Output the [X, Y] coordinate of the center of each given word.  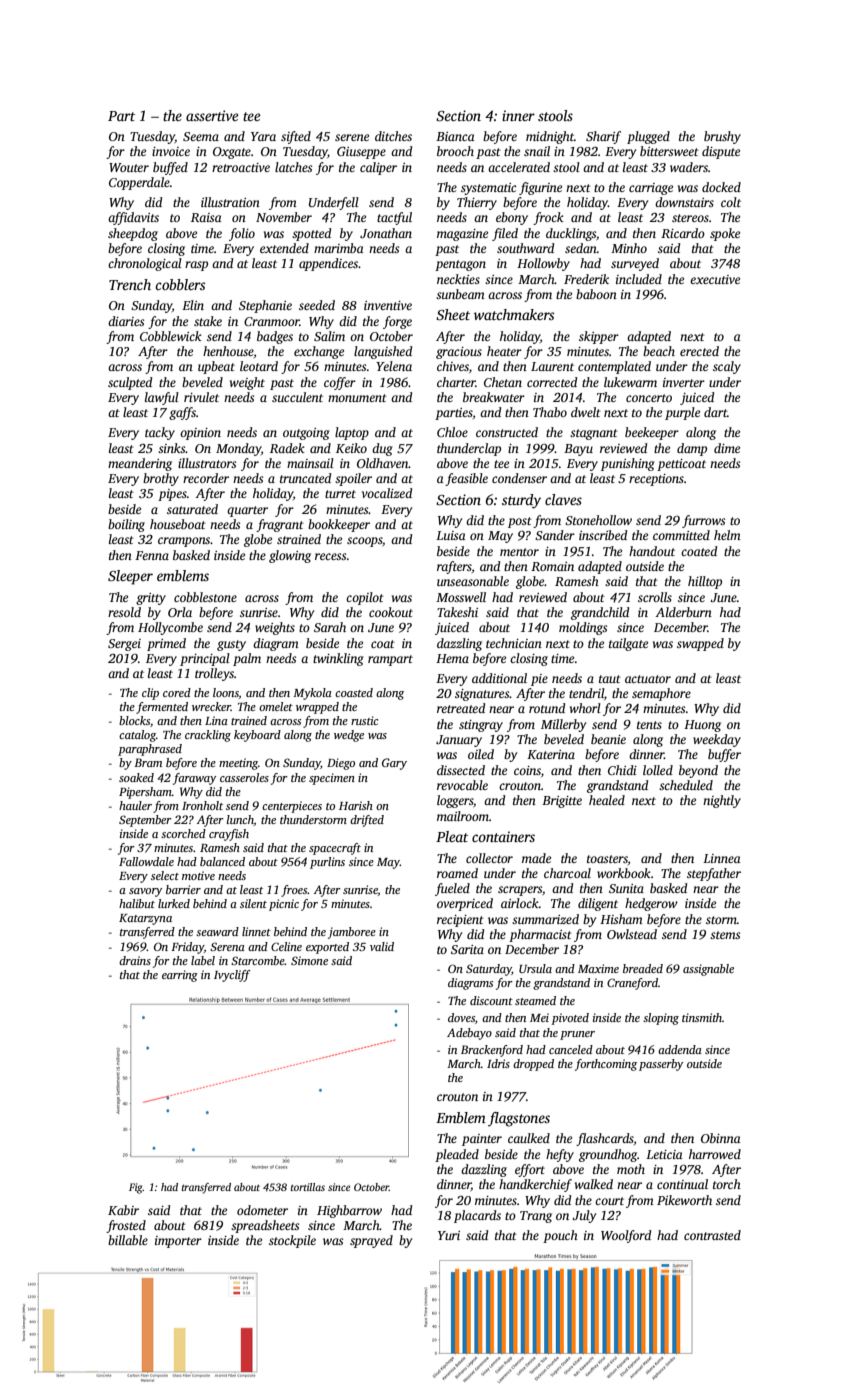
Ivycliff [232, 976]
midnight [550, 137]
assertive [212, 115]
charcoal [567, 873]
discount [491, 1000]
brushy [722, 137]
